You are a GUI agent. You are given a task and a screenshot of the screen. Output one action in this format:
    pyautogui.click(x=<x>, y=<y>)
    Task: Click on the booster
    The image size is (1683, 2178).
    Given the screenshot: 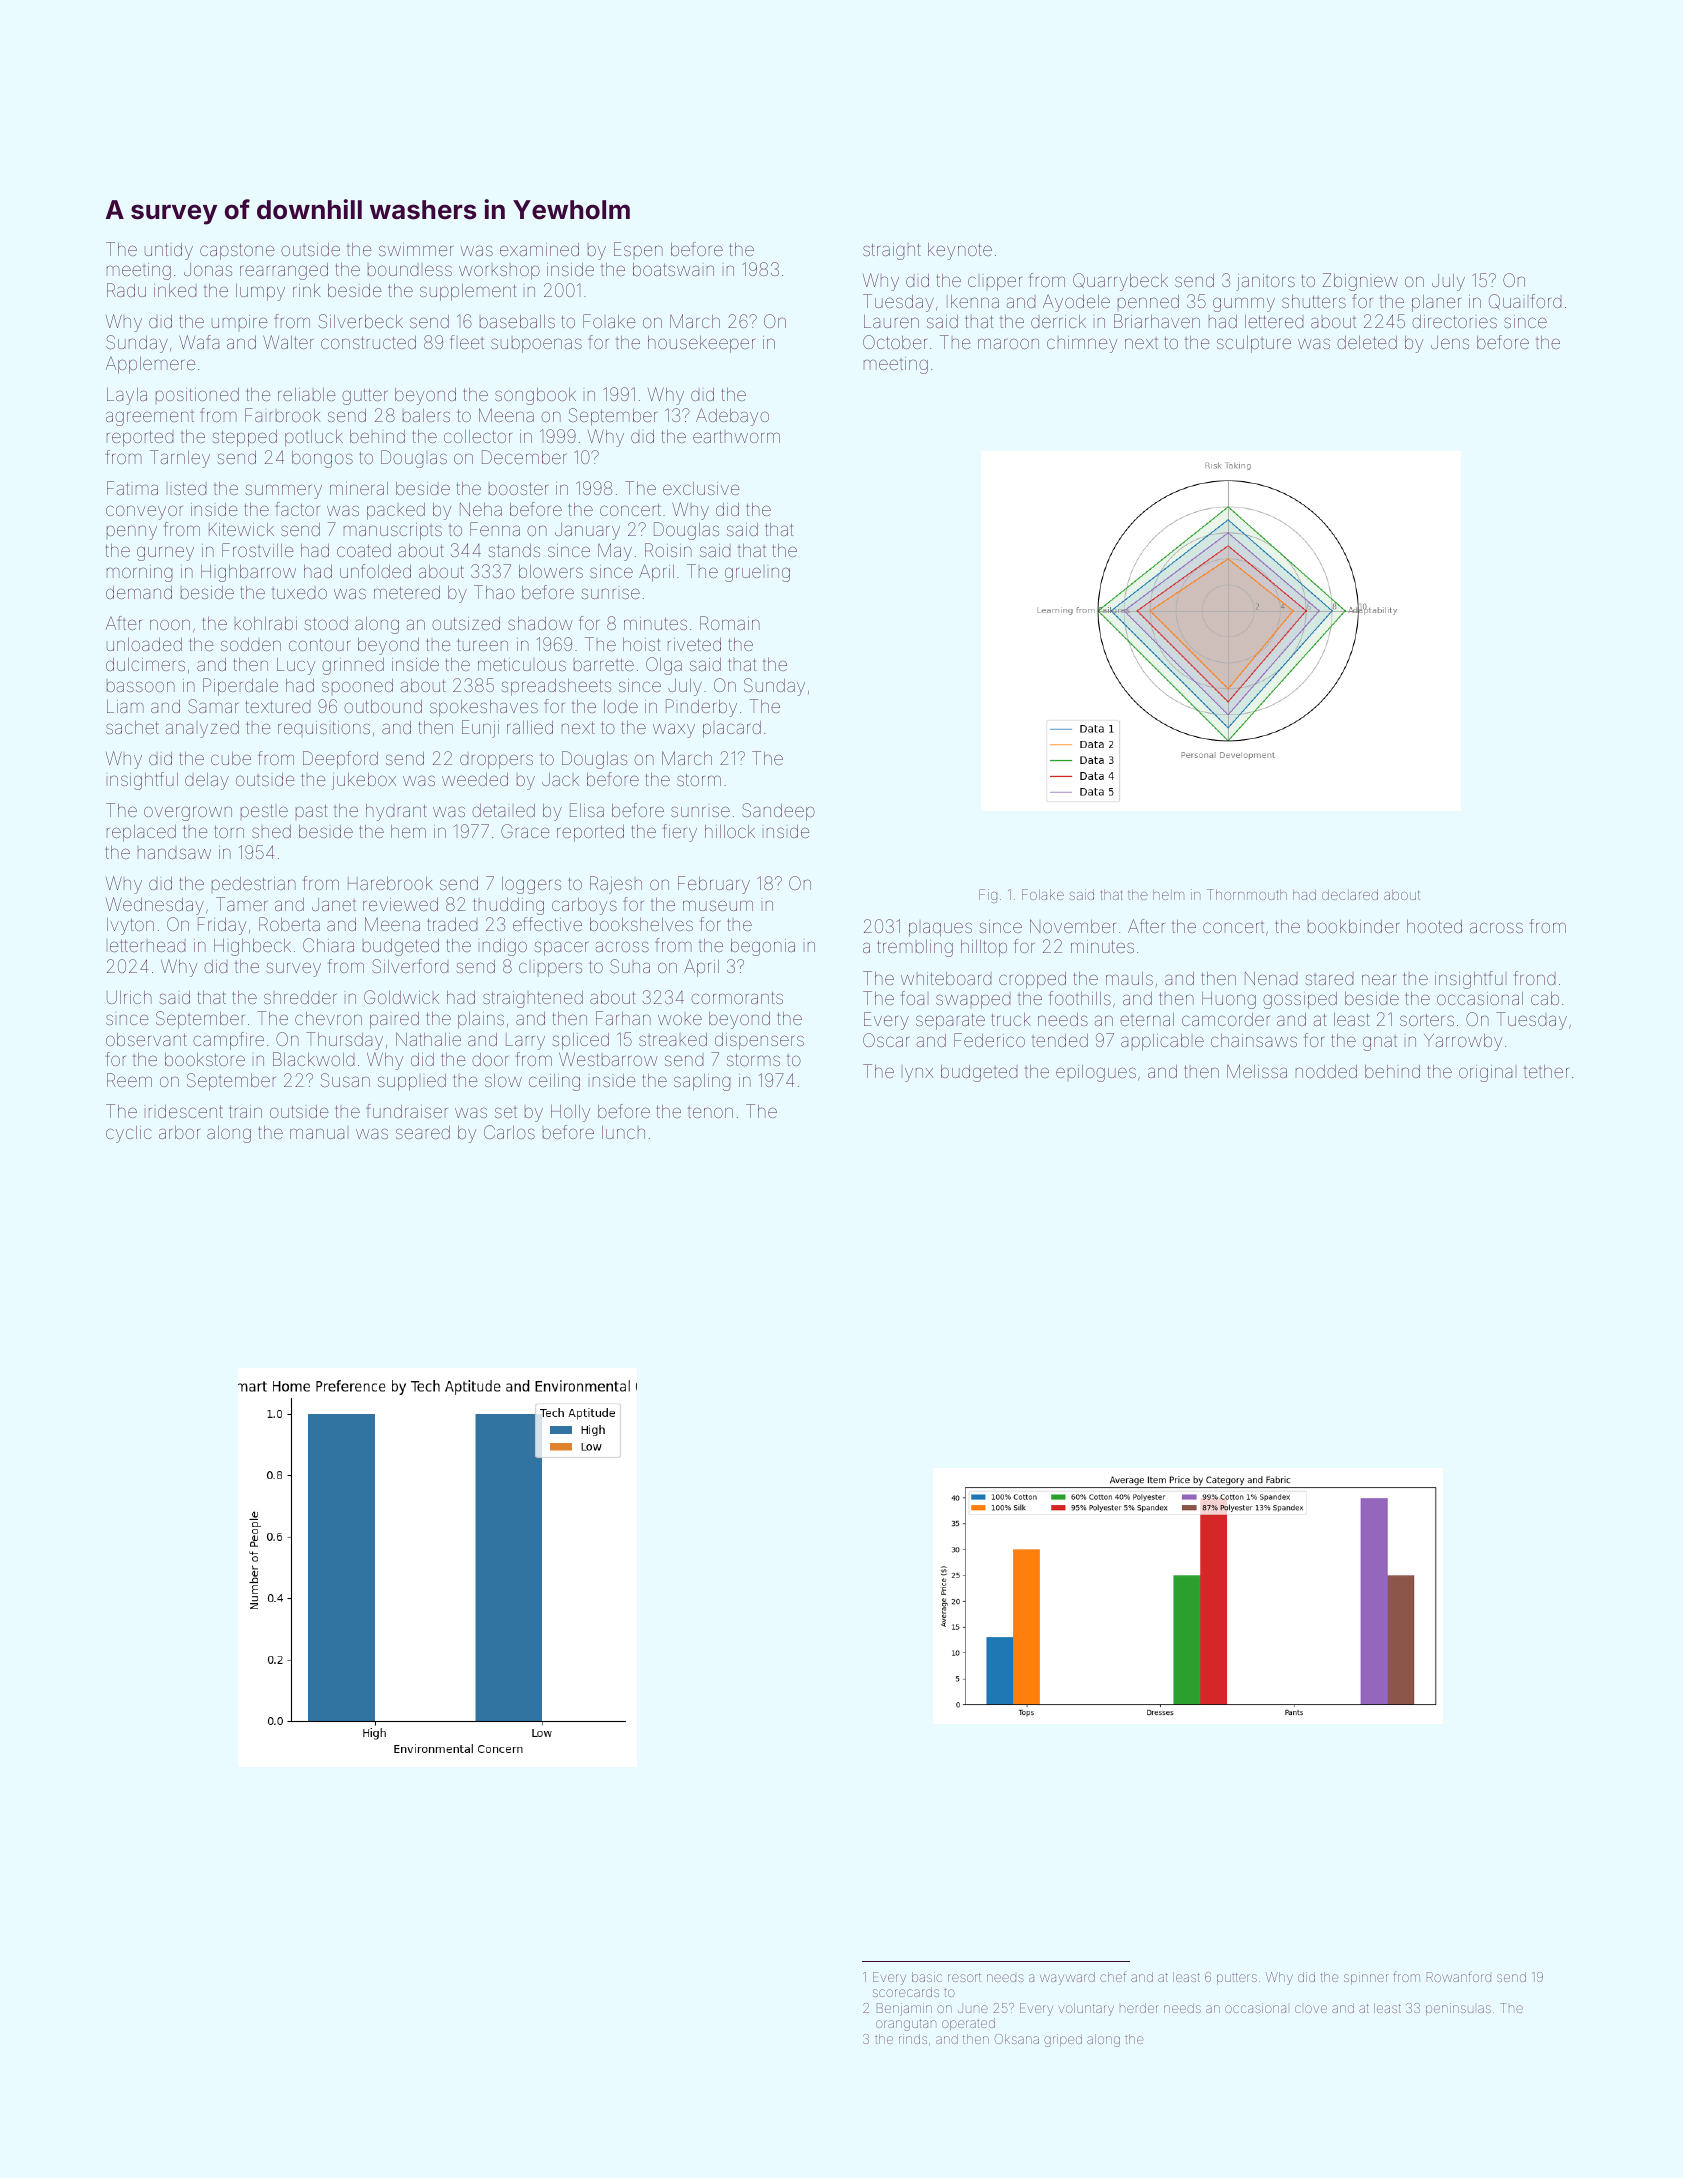 What is the action you would take?
    pyautogui.click(x=518, y=489)
